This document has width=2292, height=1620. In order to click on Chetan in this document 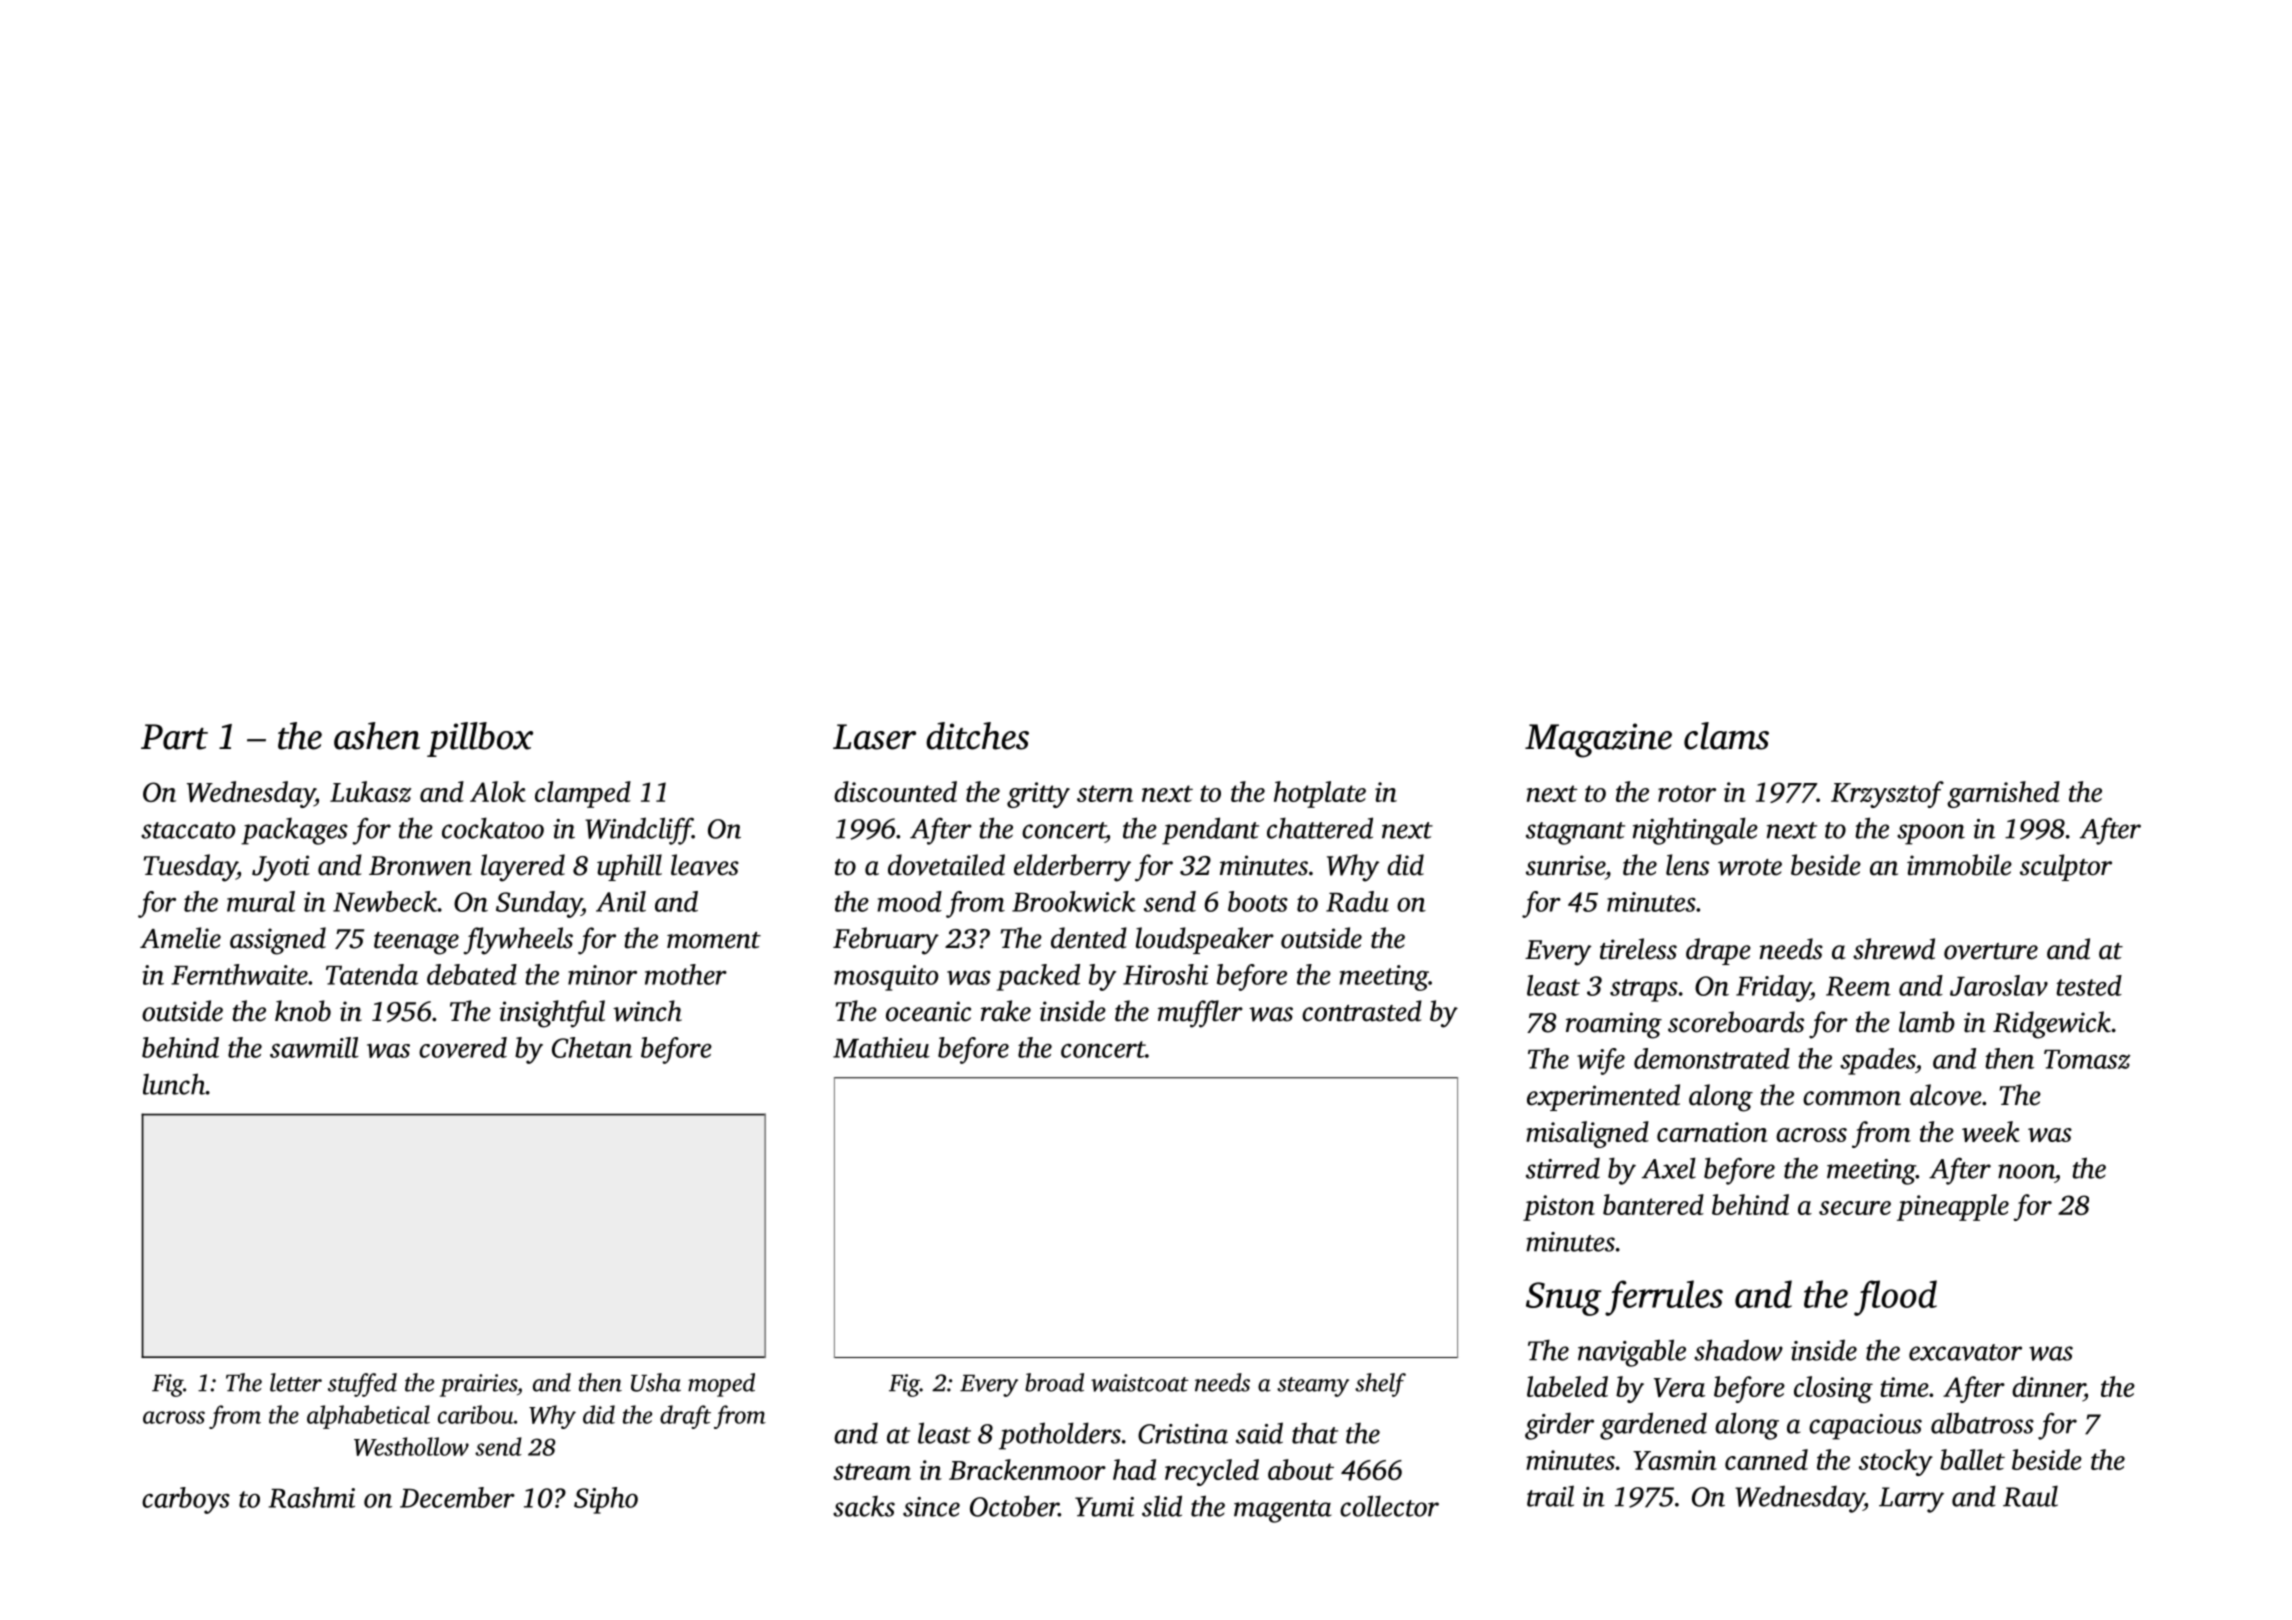, I will do `click(592, 1047)`.
